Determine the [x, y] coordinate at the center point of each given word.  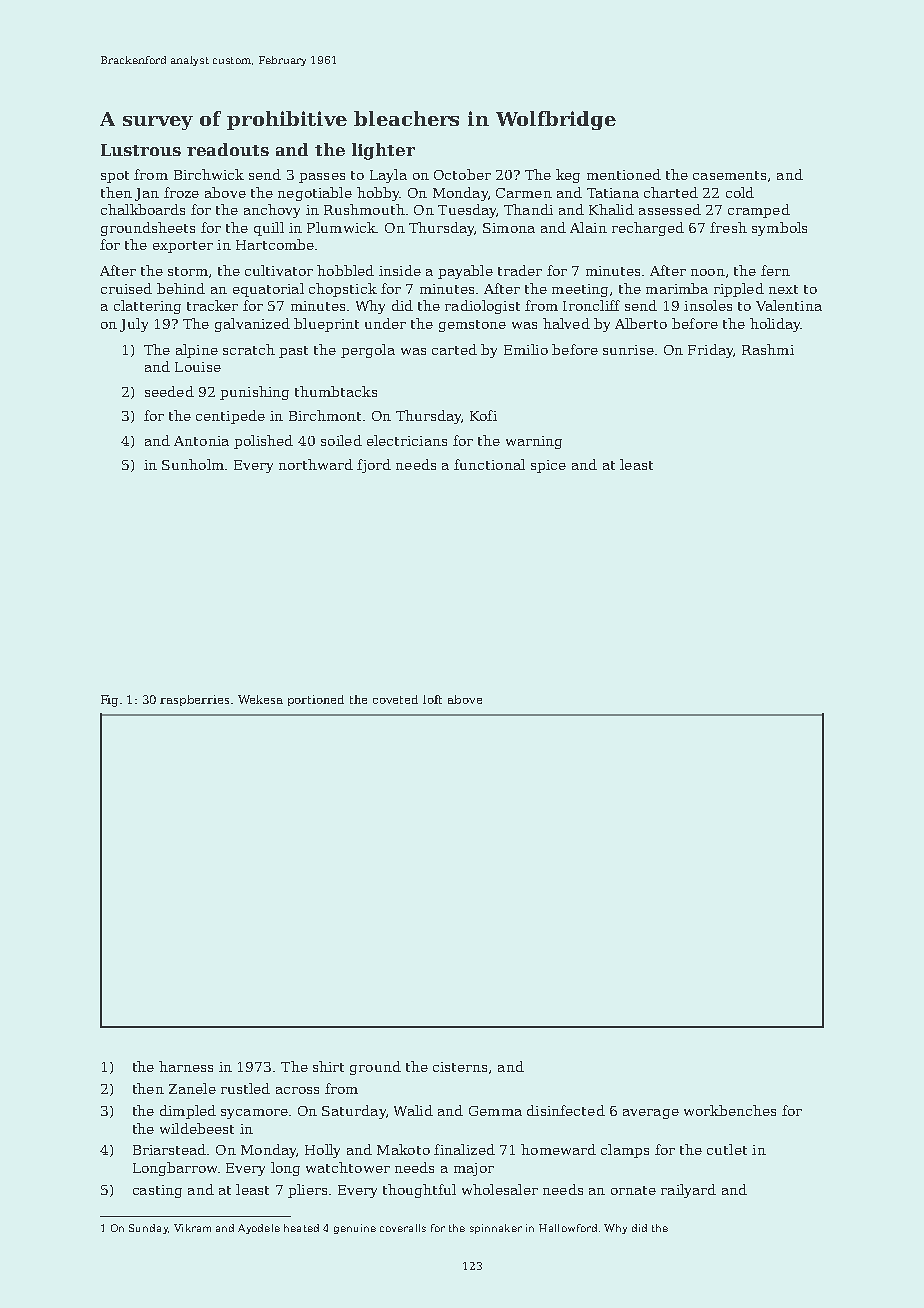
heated [301, 1228]
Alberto [641, 323]
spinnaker [496, 1229]
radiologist [482, 307]
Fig [109, 701]
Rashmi [768, 349]
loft [432, 699]
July [134, 325]
